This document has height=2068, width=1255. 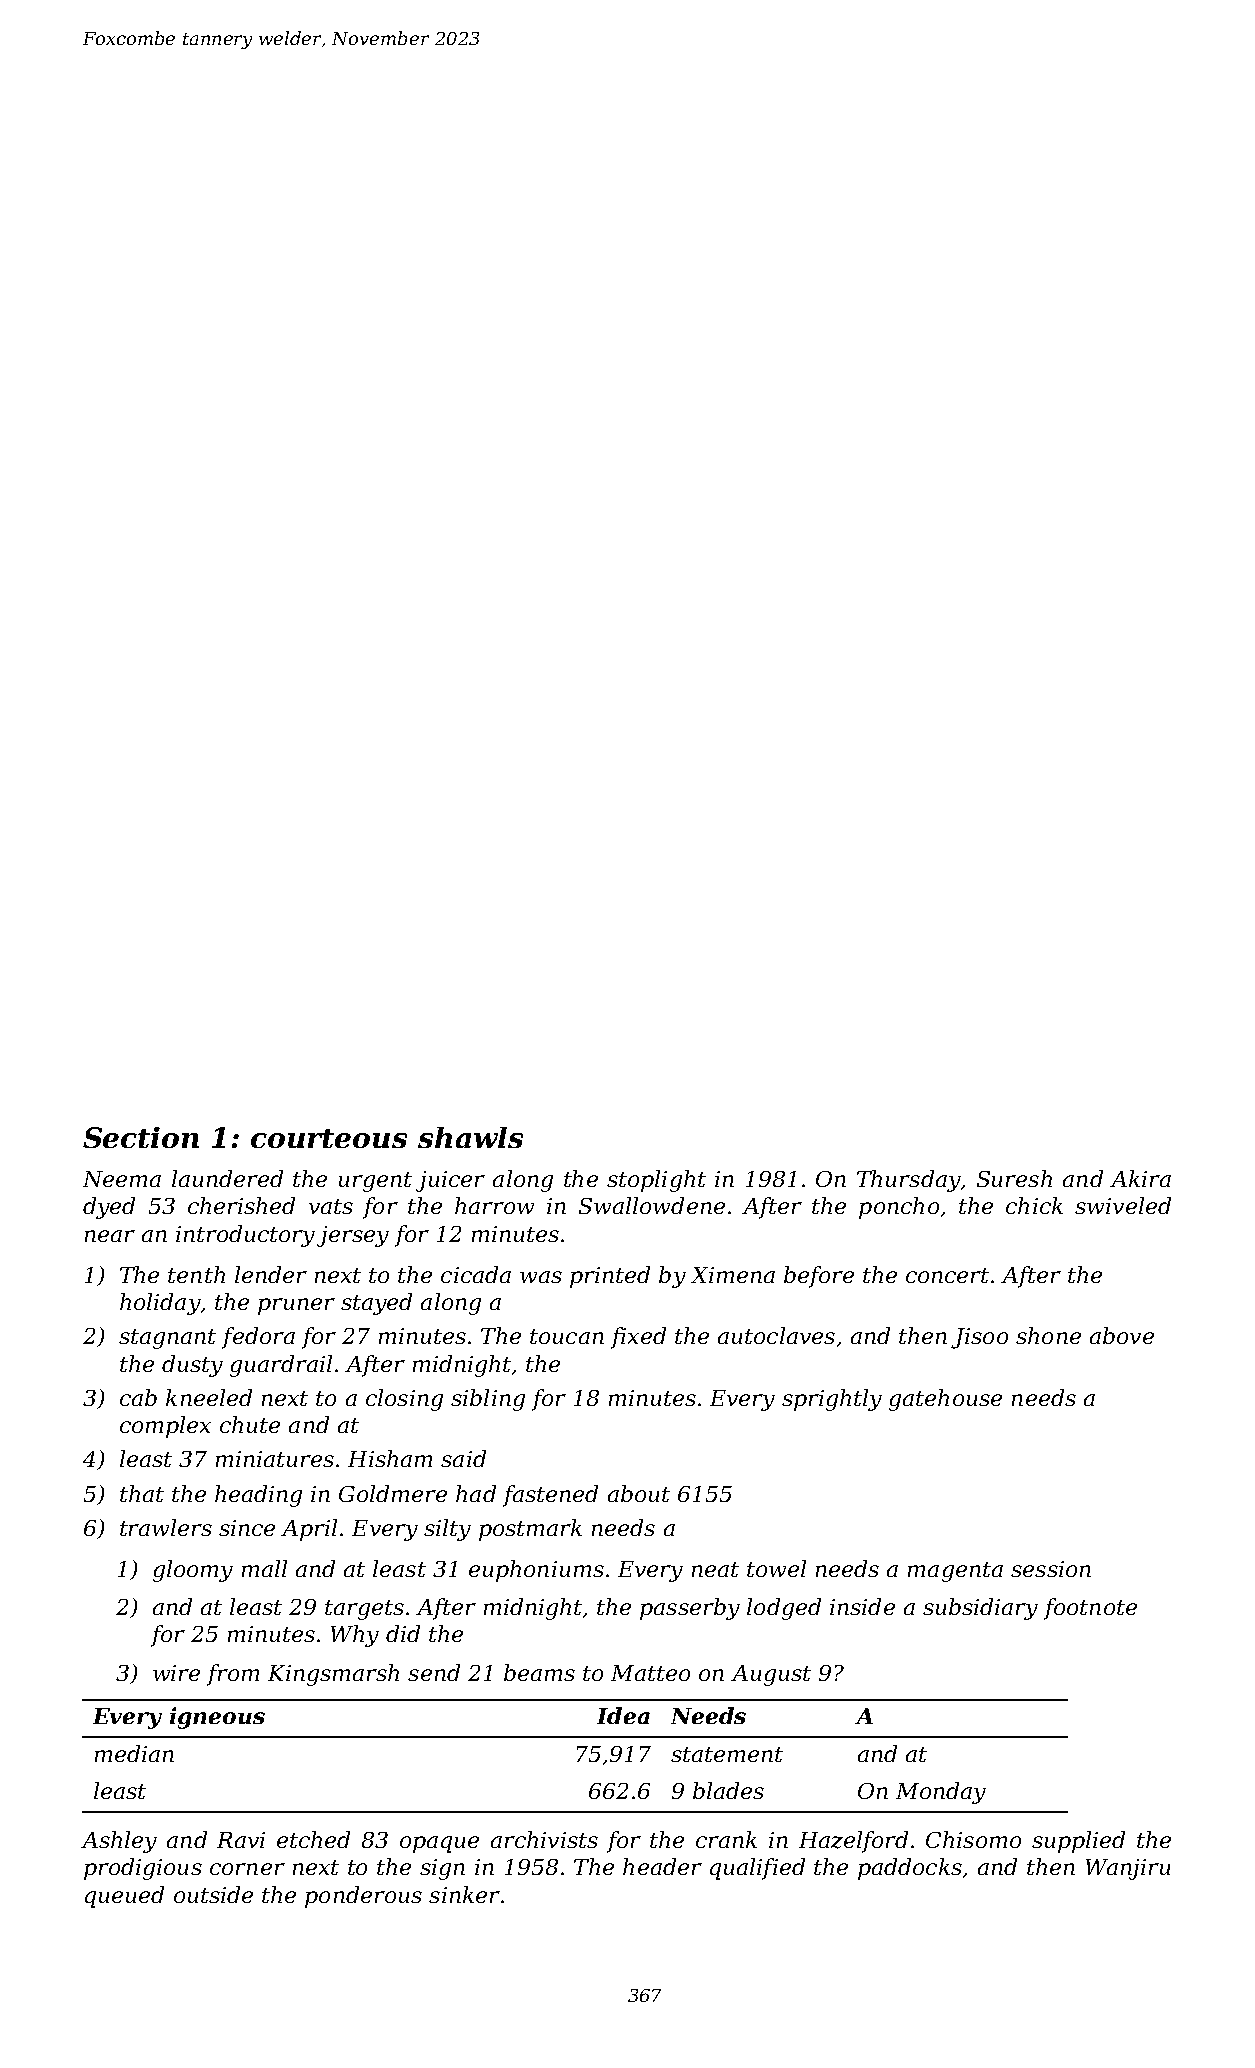 I want to click on queued, so click(x=124, y=1897).
